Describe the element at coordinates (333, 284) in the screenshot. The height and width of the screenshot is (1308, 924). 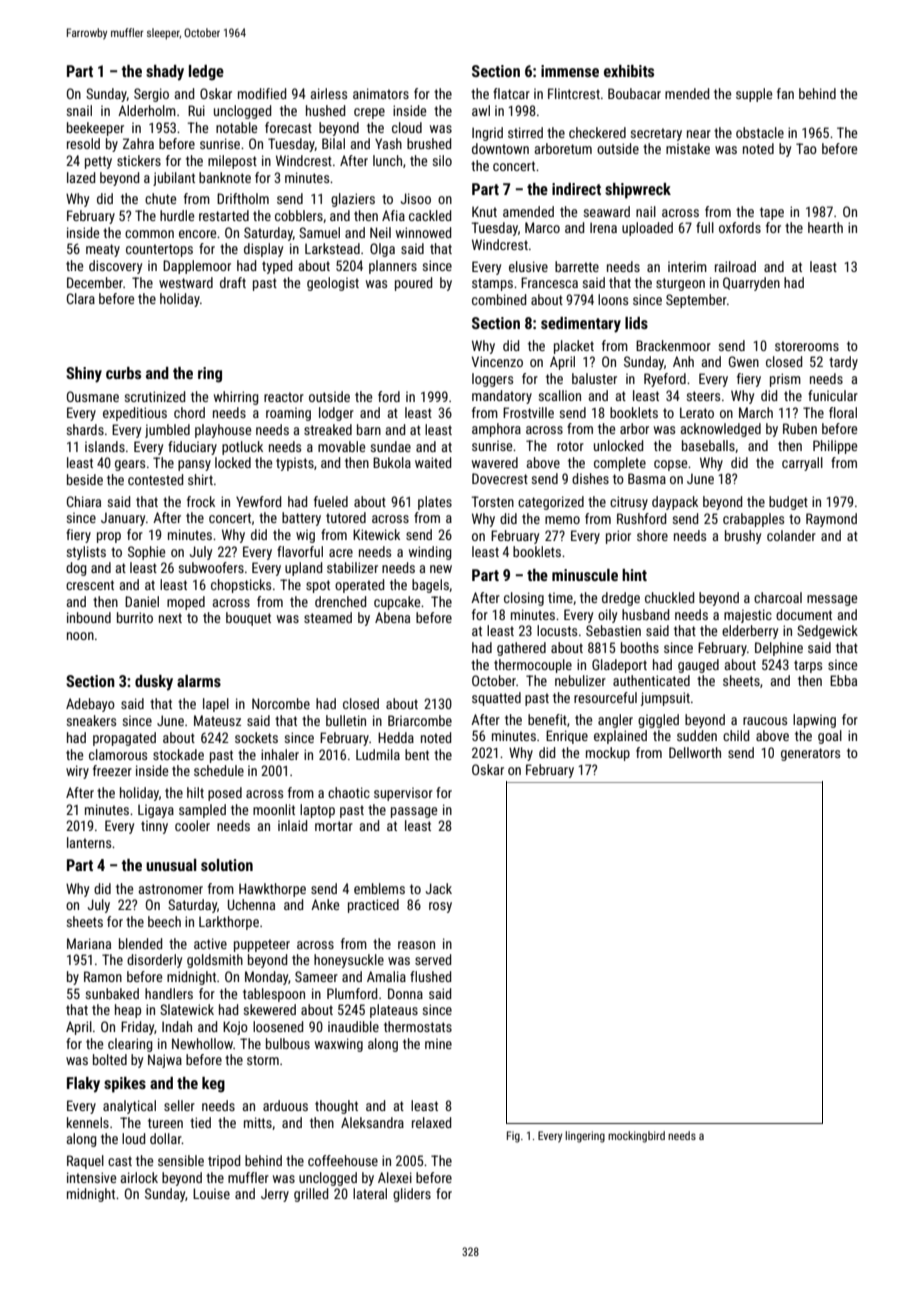
I see `geologist` at that location.
